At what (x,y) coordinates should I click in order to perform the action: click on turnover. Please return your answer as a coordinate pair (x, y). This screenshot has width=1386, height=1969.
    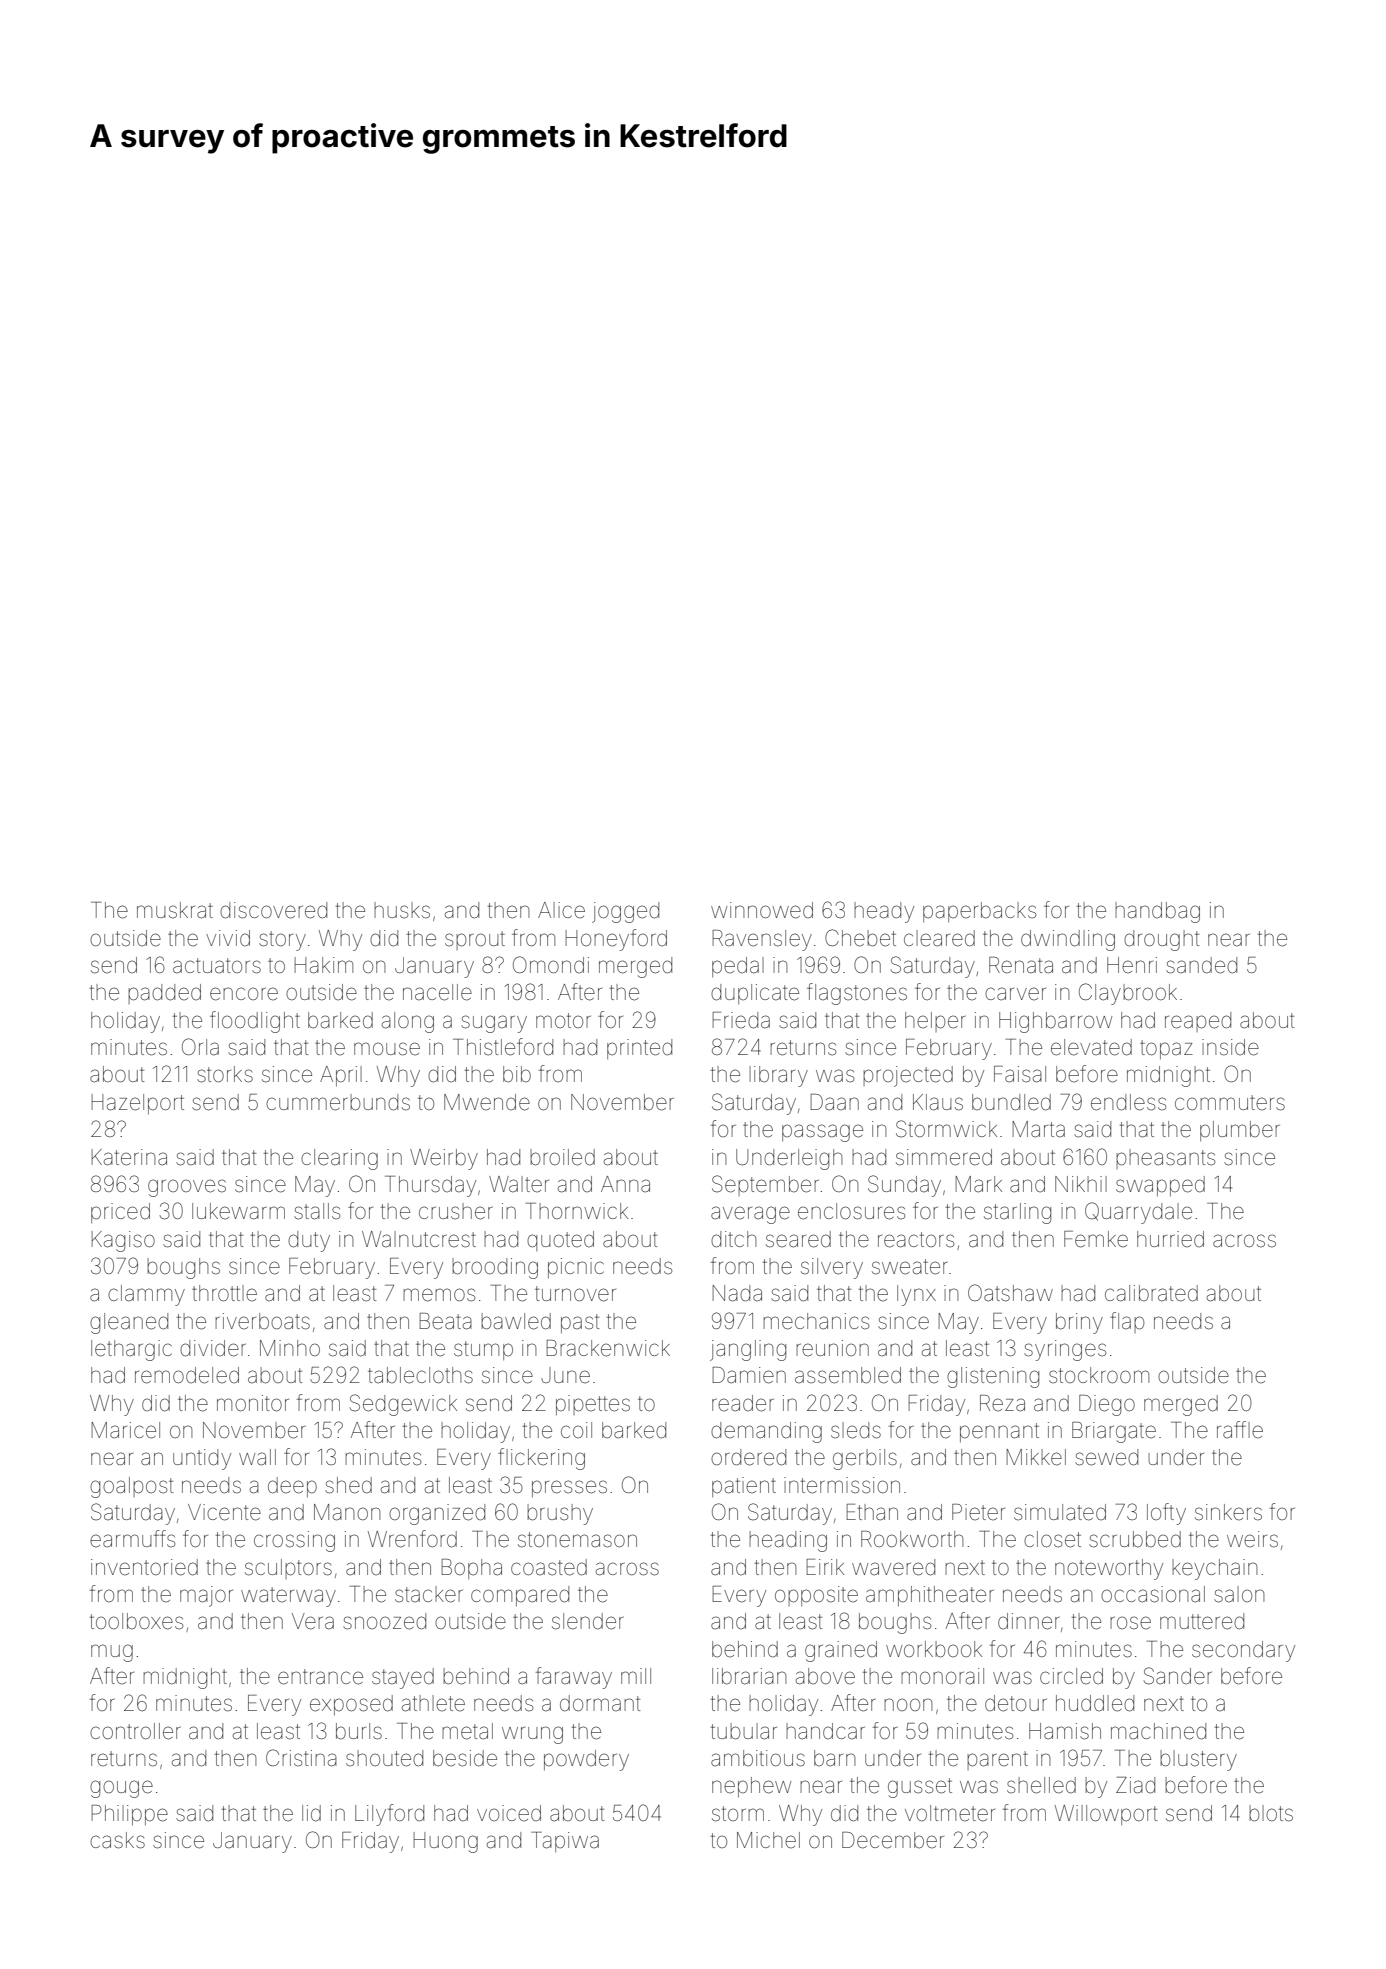
    Looking at the image, I should click on (575, 1294).
